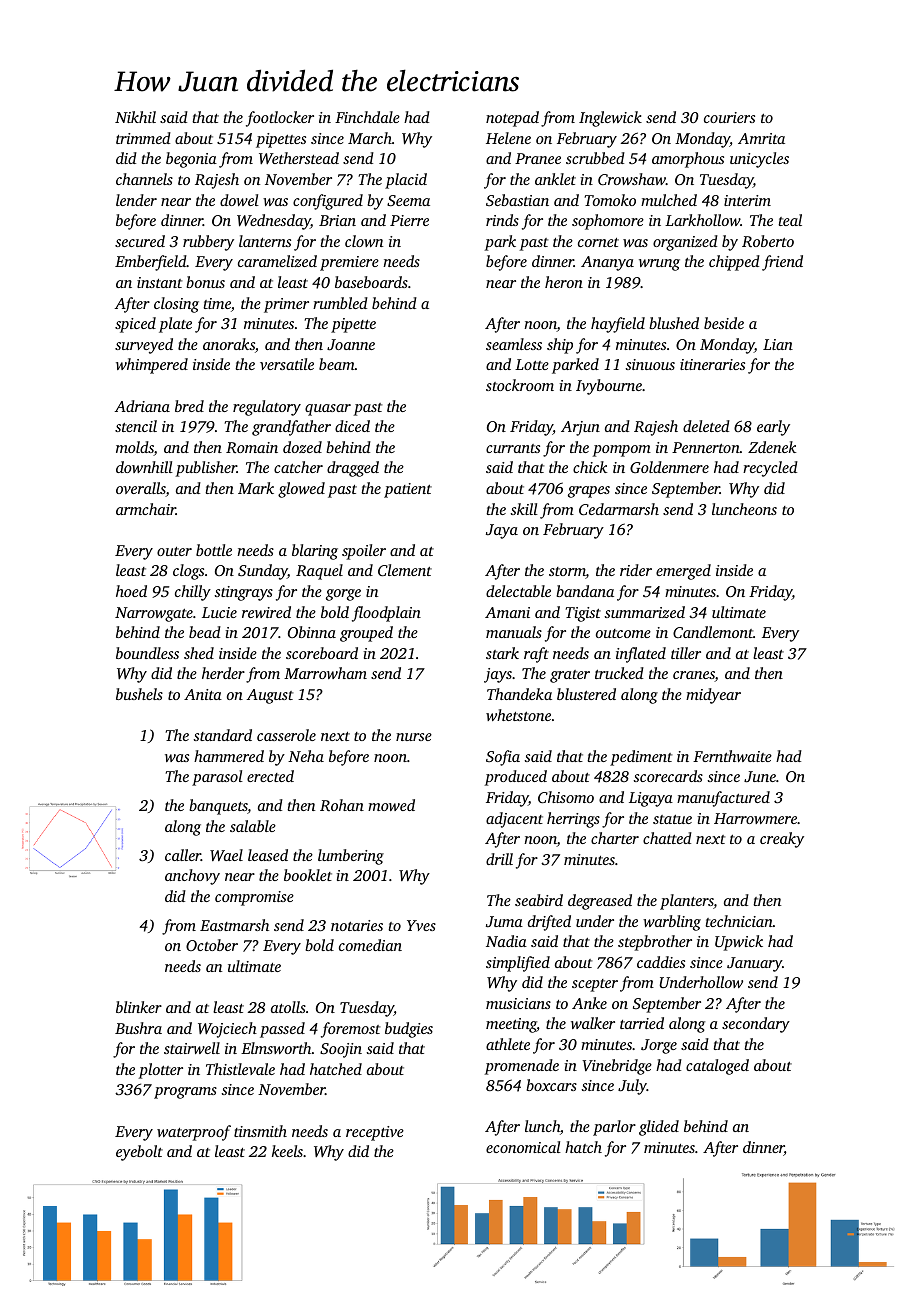  What do you see at coordinates (513, 448) in the screenshot?
I see `currants` at bounding box center [513, 448].
